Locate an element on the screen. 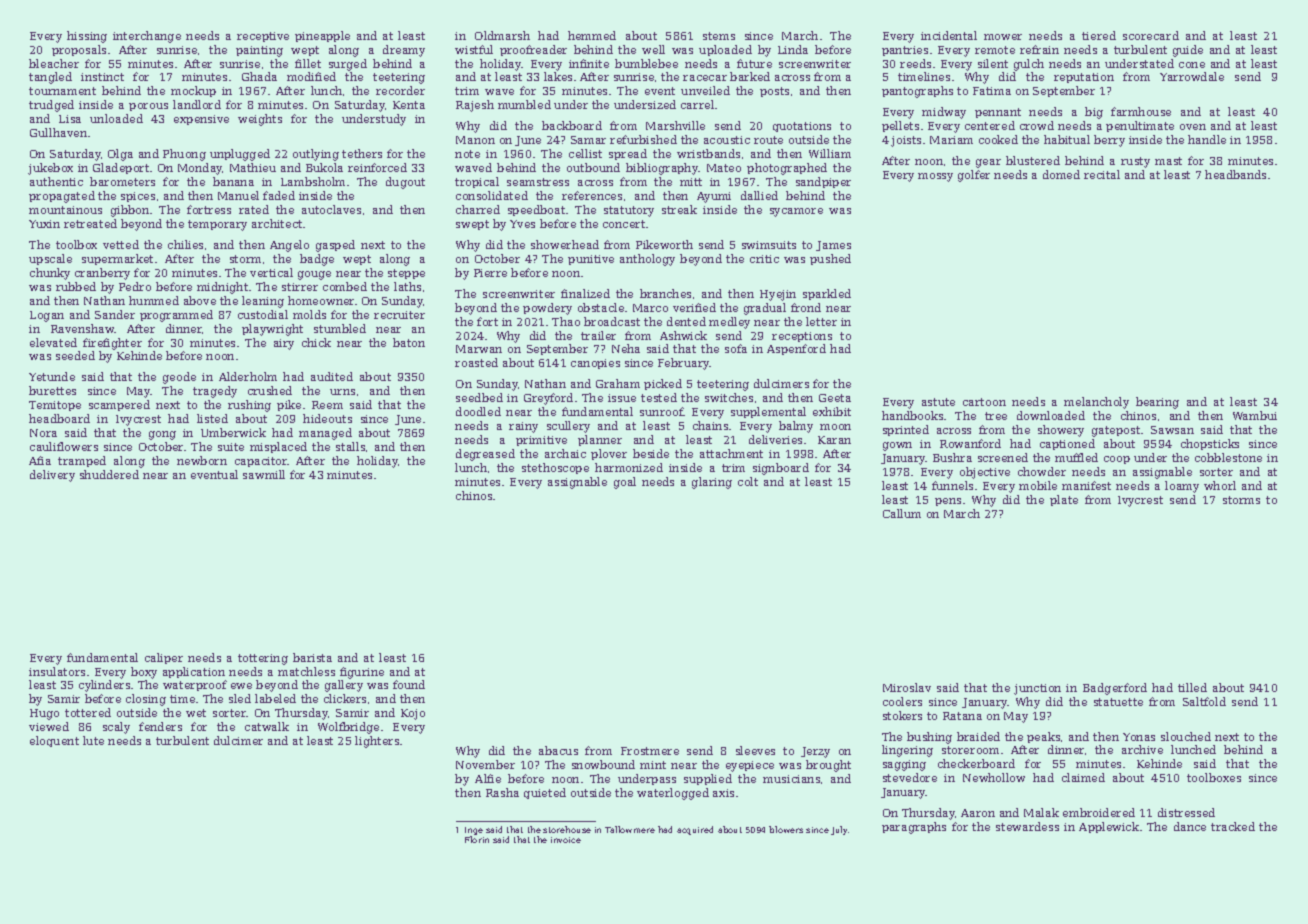 This screenshot has height=924, width=1308. recital is located at coordinates (1102, 174).
